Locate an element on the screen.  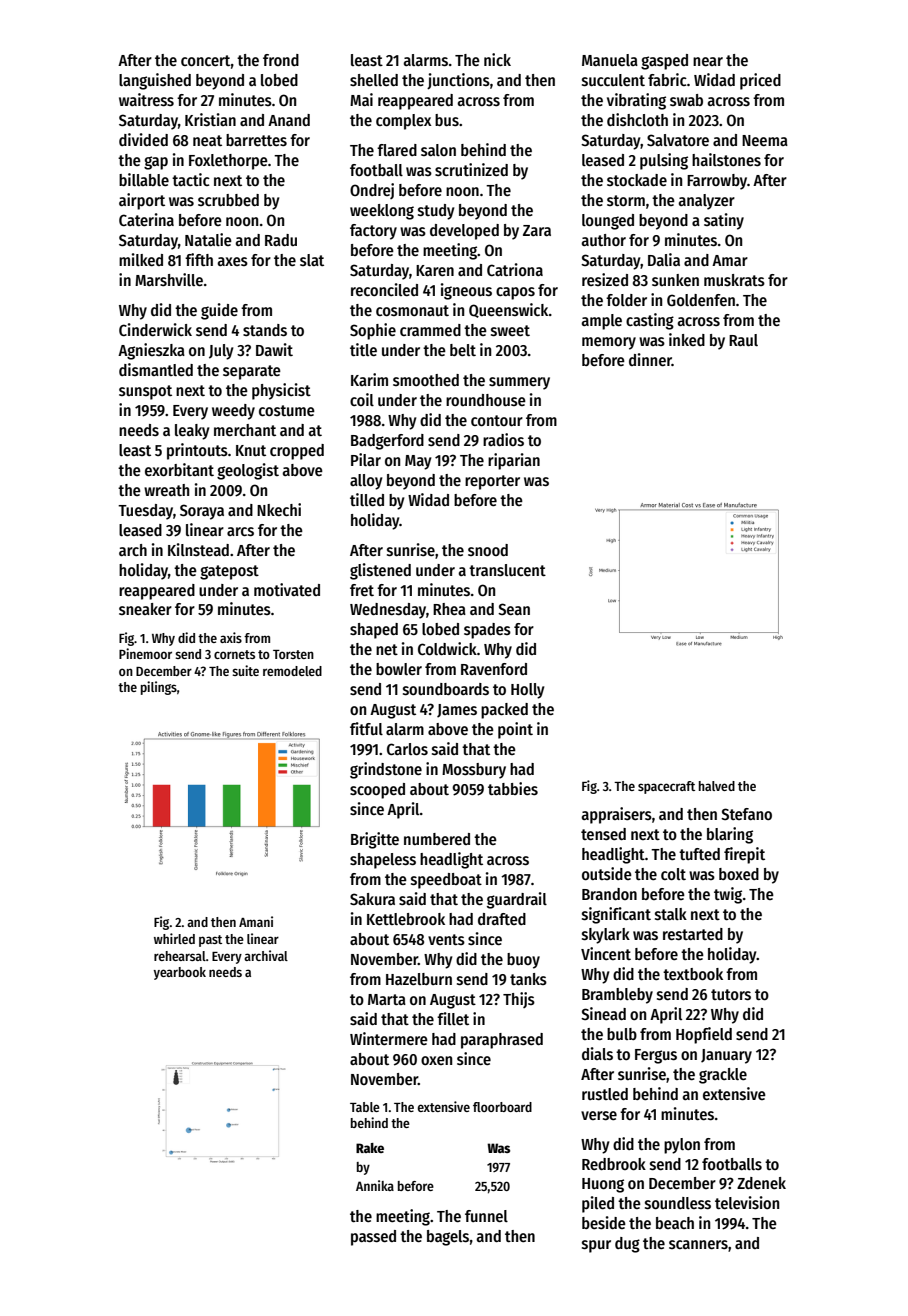
concert is located at coordinates (206, 60).
